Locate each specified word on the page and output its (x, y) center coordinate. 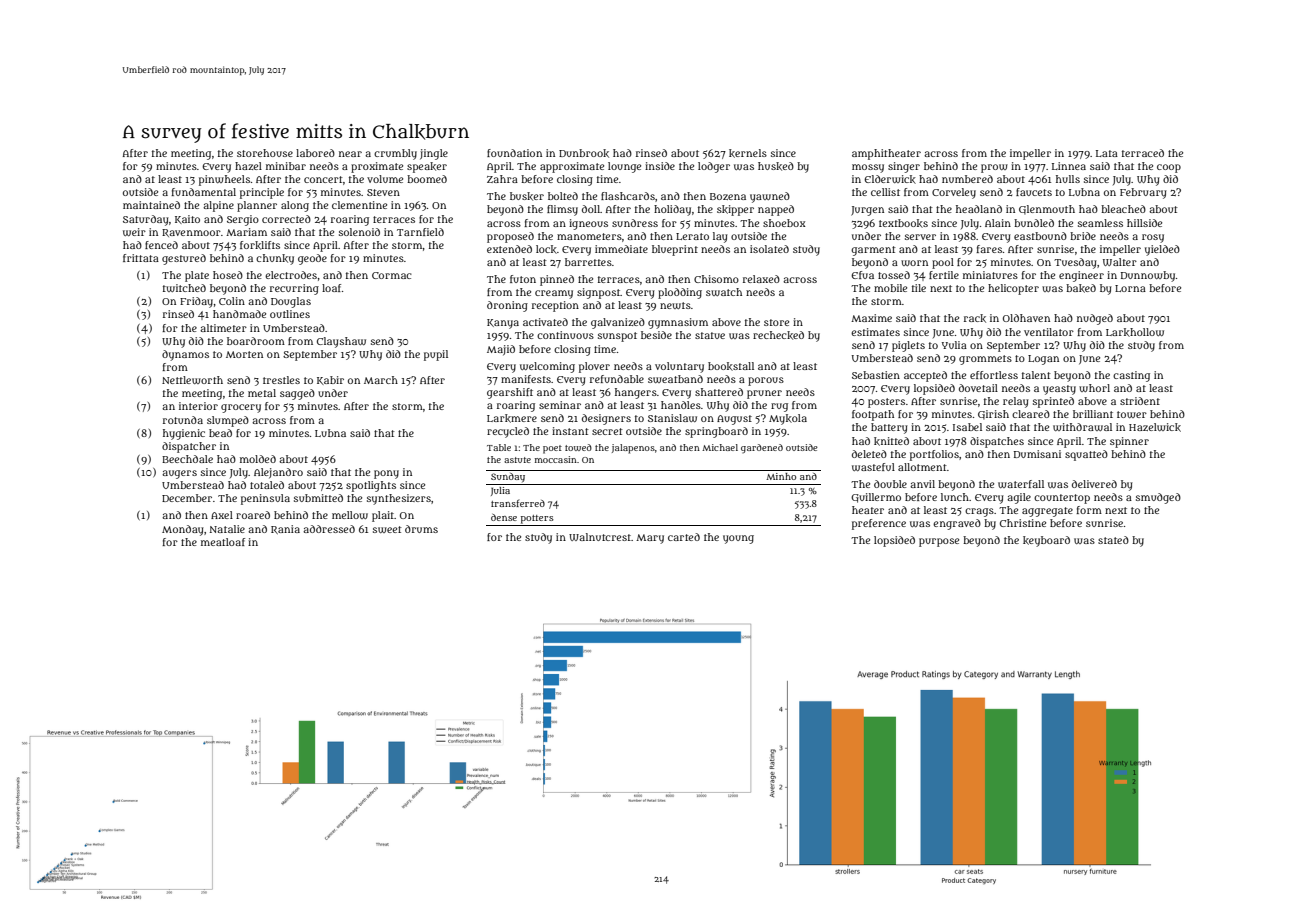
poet (552, 449)
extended (509, 249)
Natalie (227, 529)
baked (1081, 288)
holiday (672, 210)
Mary (650, 539)
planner (257, 206)
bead (220, 433)
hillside (1144, 223)
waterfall (1021, 484)
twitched (184, 288)
